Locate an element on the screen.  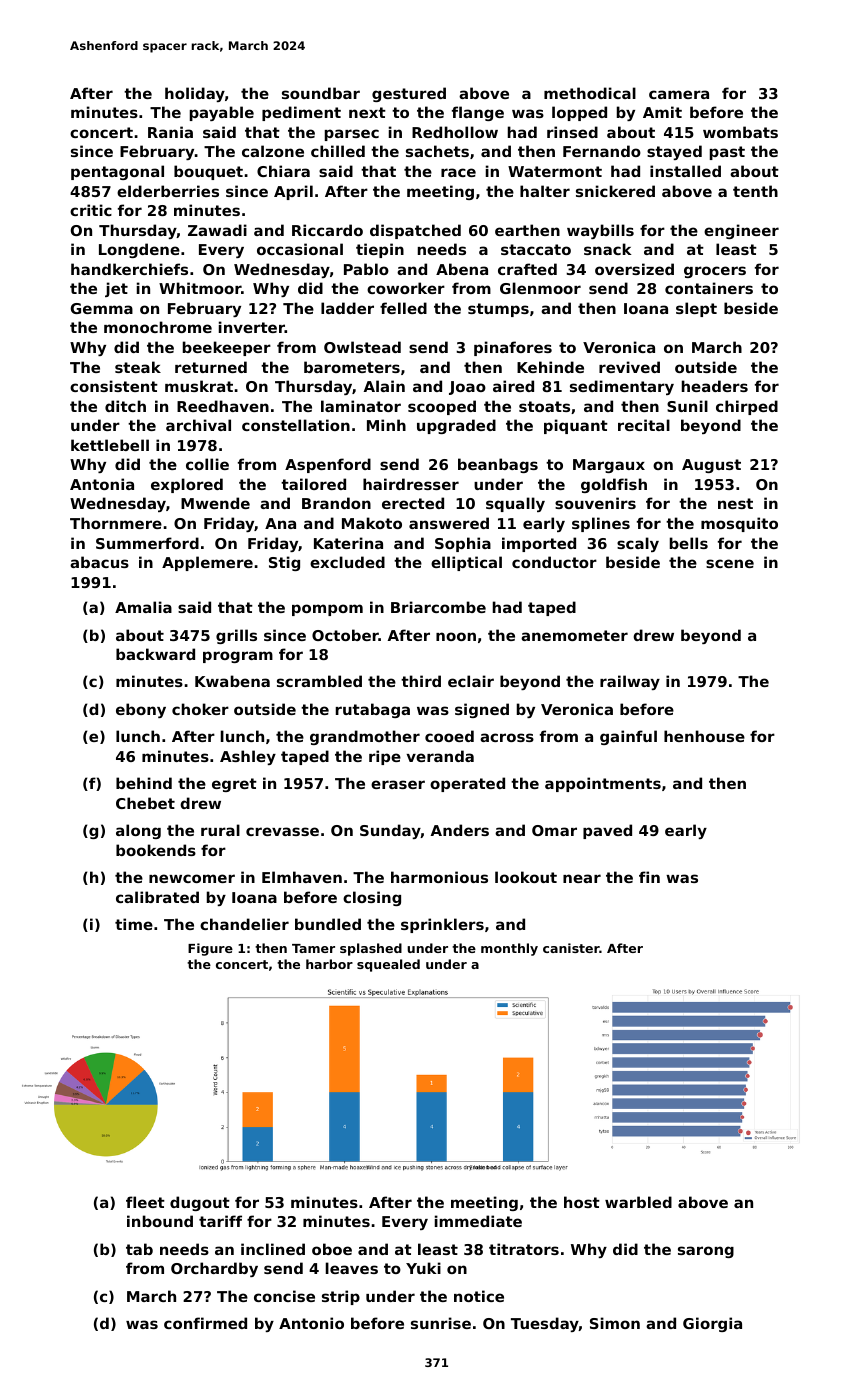
muskrat is located at coordinates (199, 386).
